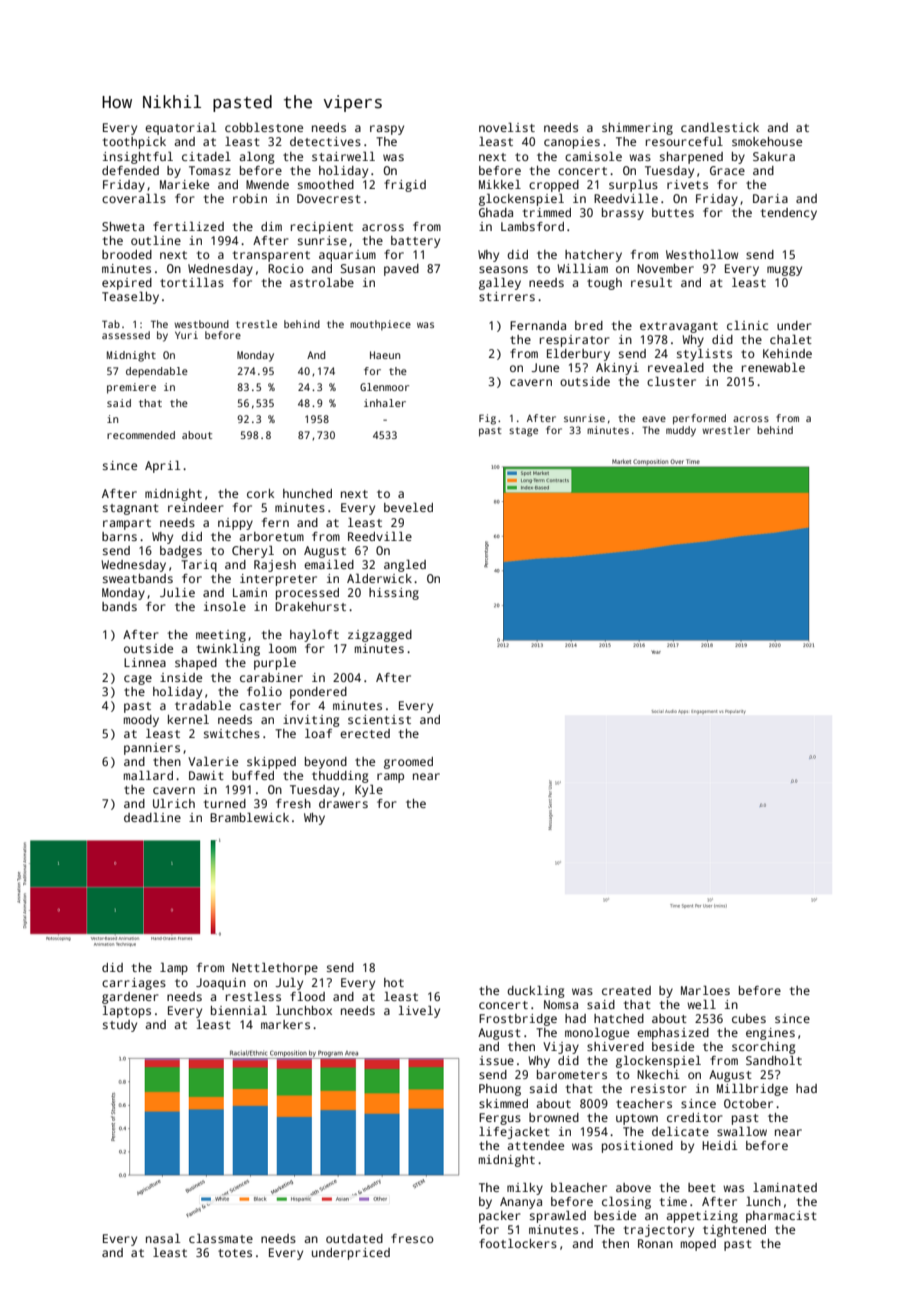  I want to click on cubes, so click(749, 1018).
